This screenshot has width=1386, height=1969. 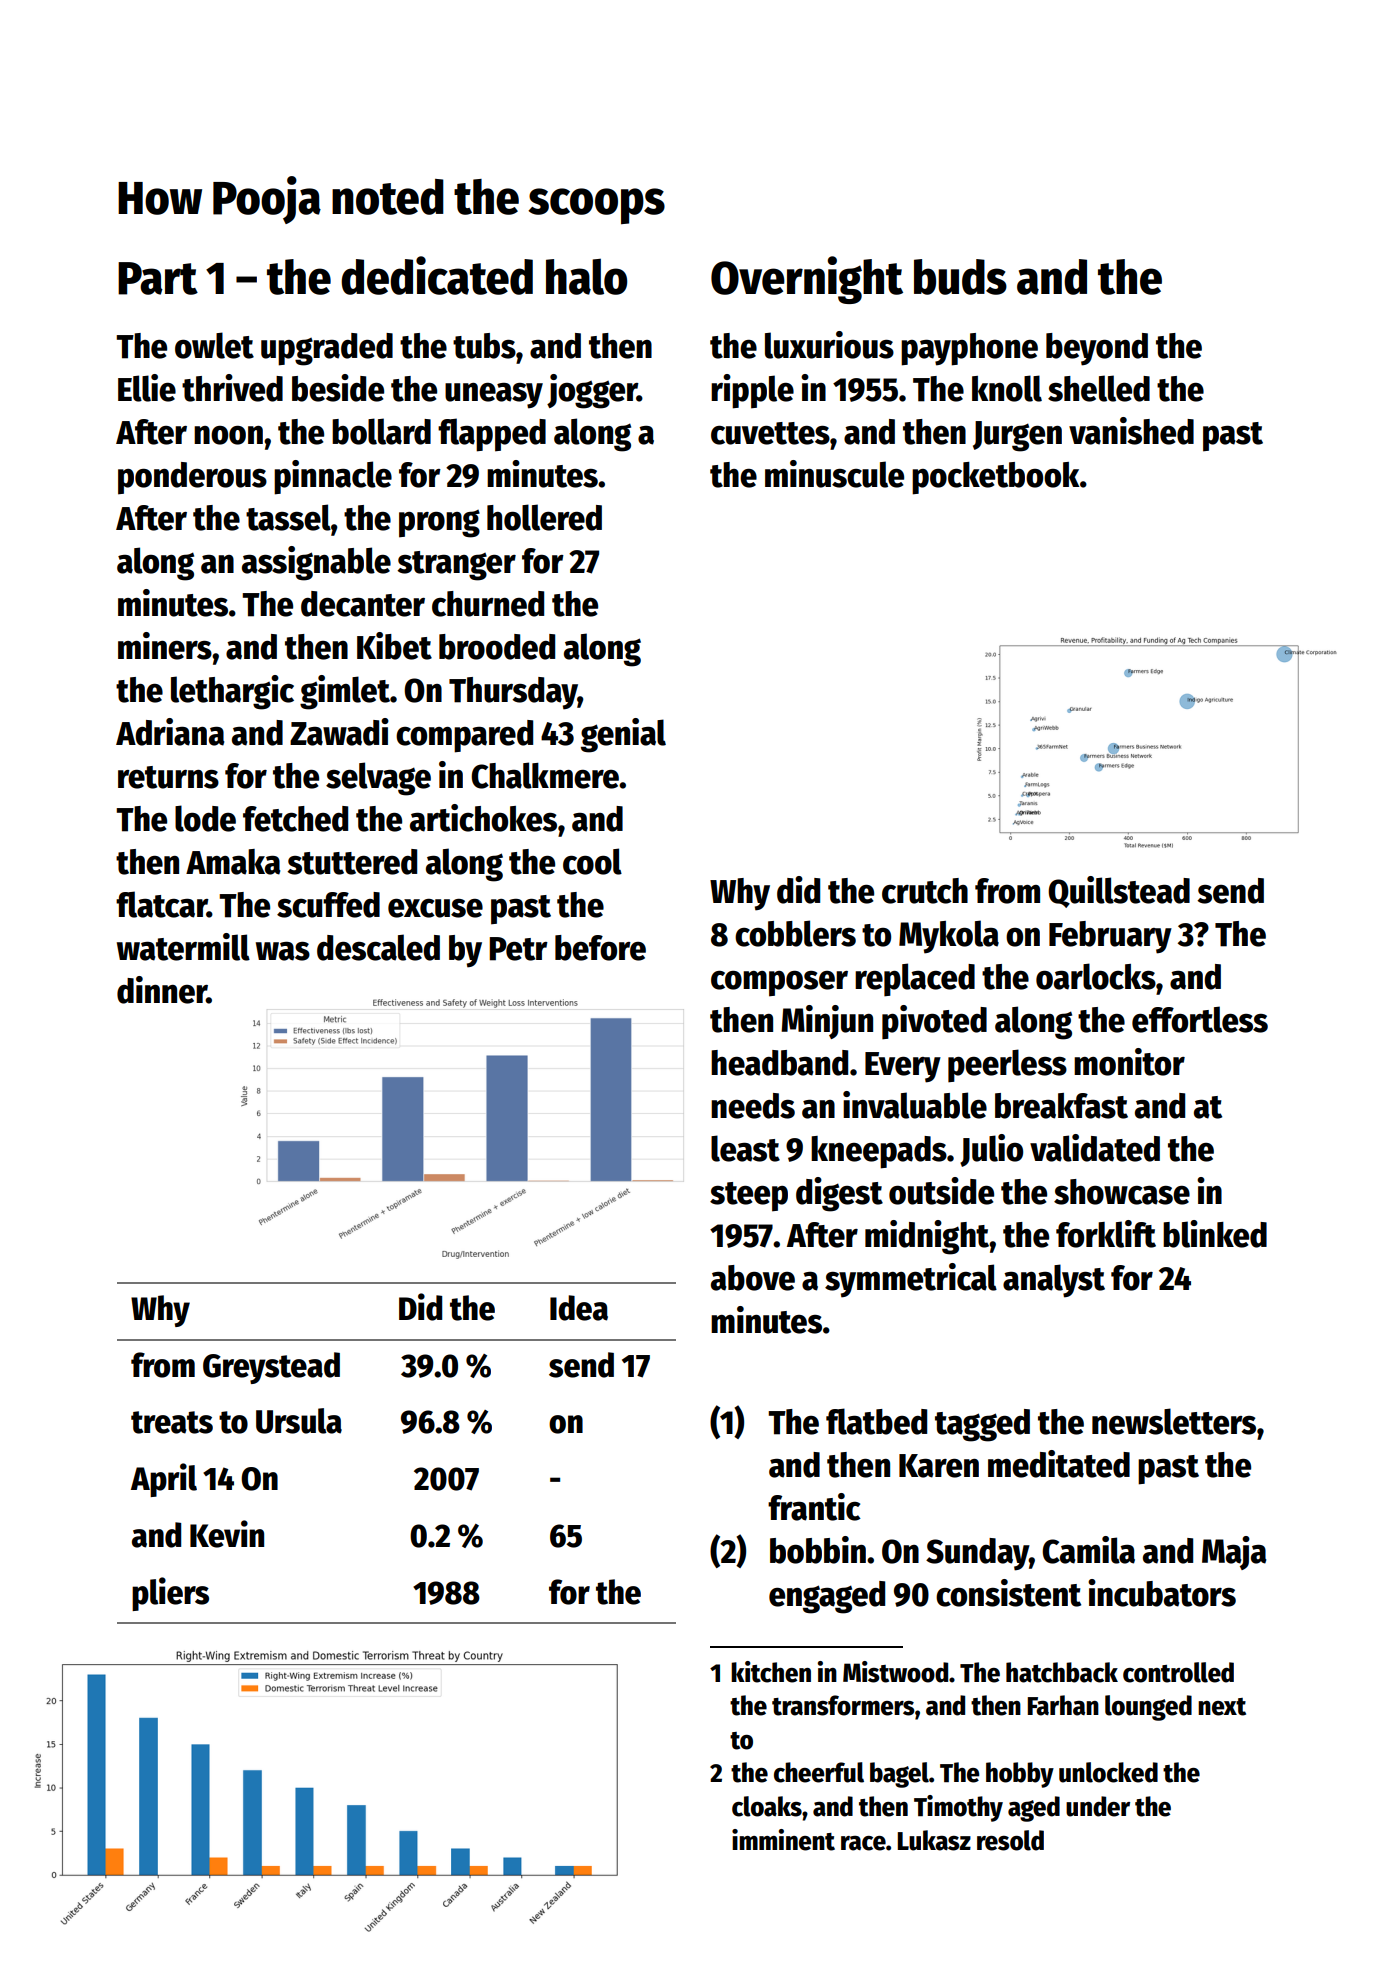 I want to click on genial, so click(x=623, y=735).
